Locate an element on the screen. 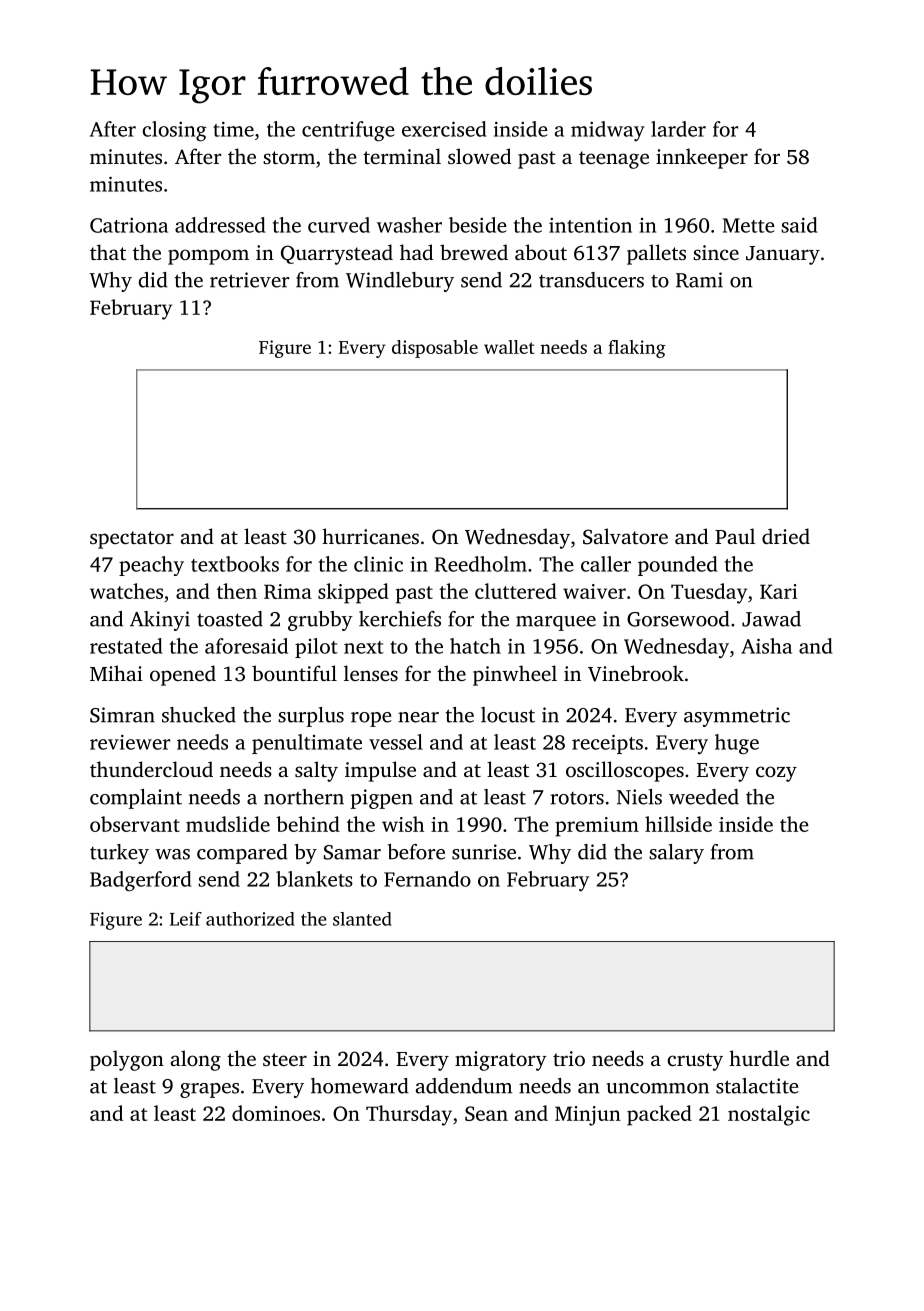 This screenshot has width=924, height=1311. hillside is located at coordinates (678, 824).
